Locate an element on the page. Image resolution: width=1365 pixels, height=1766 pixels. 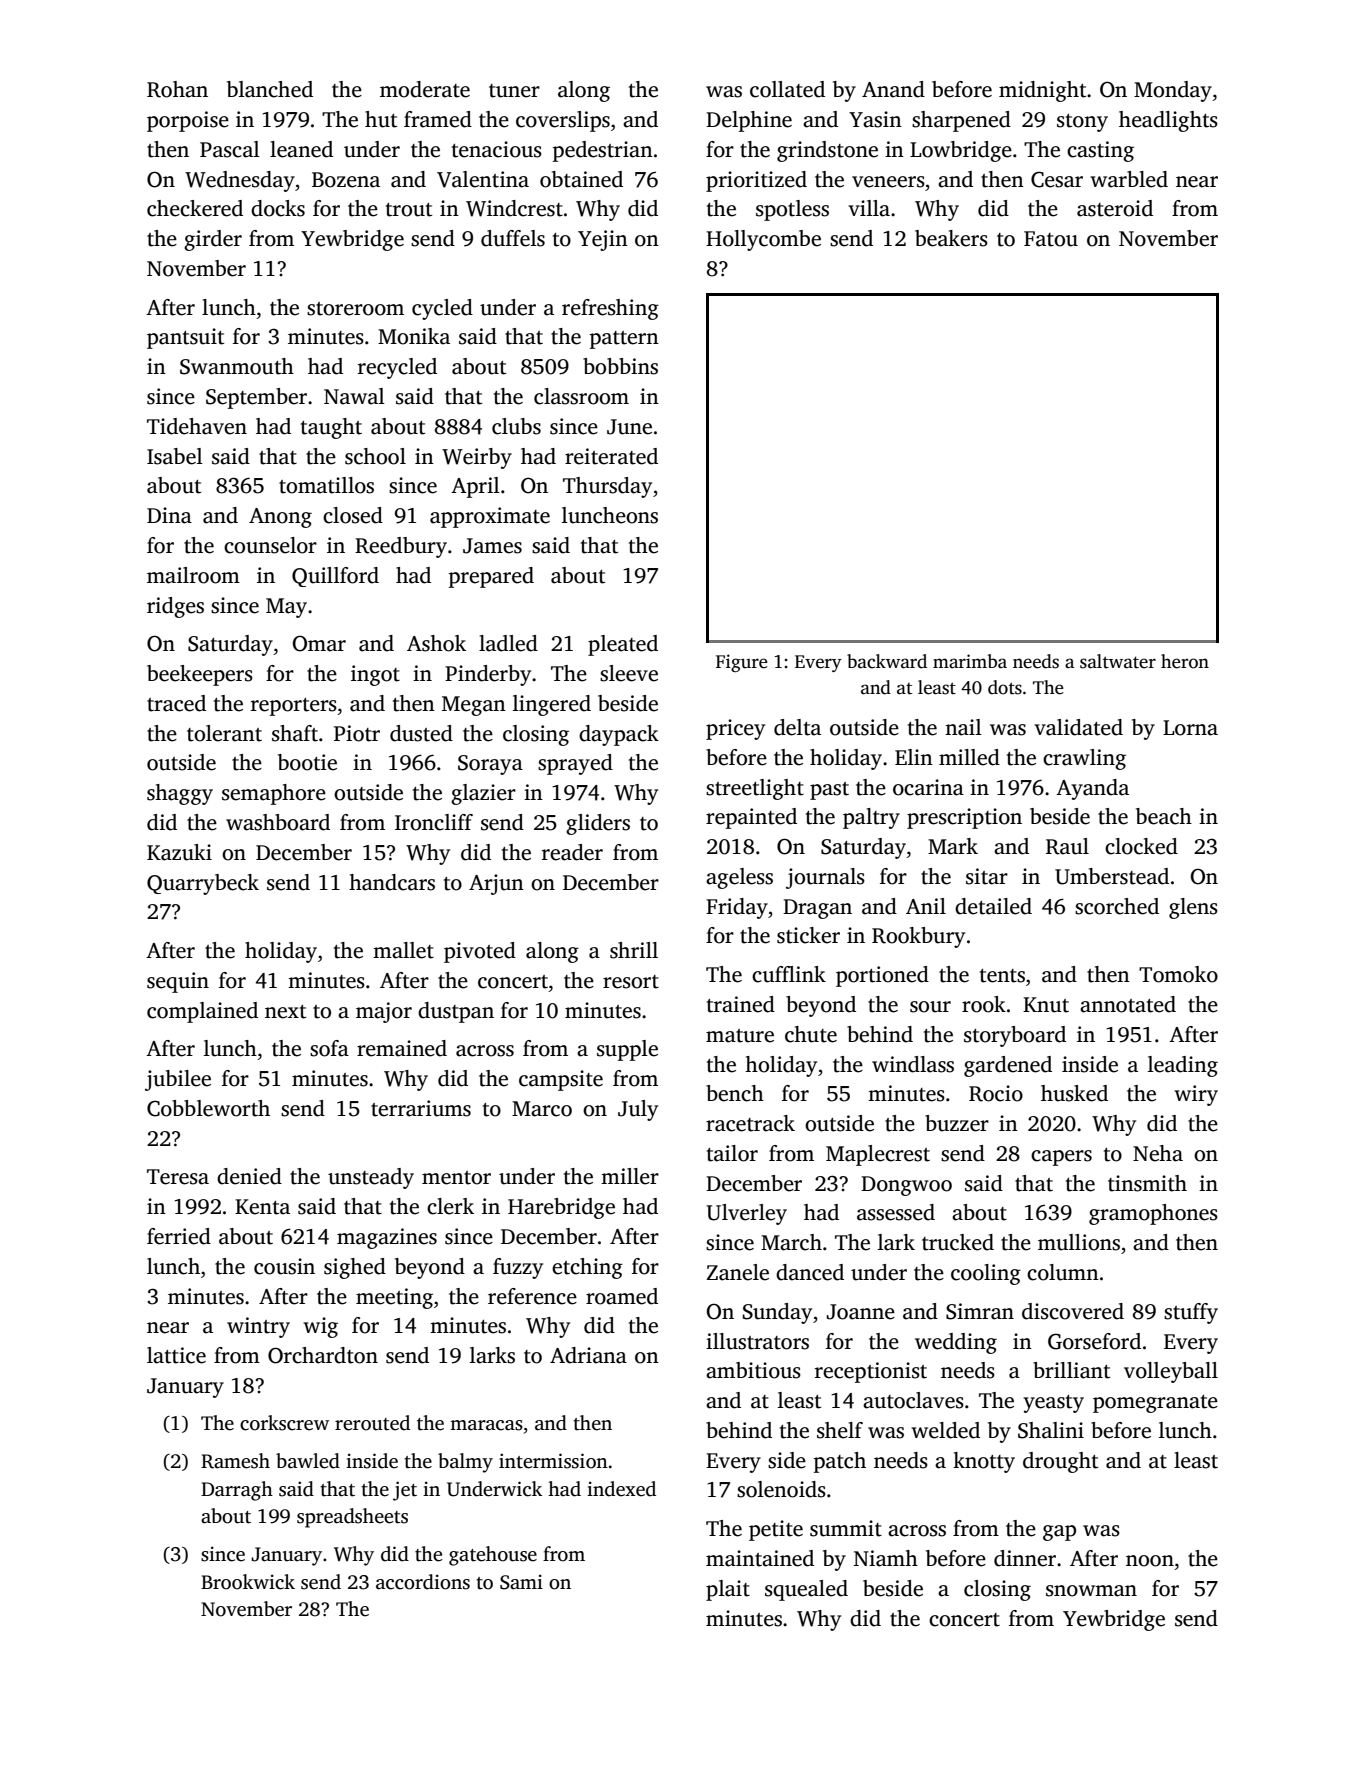
accordions is located at coordinates (423, 1582).
